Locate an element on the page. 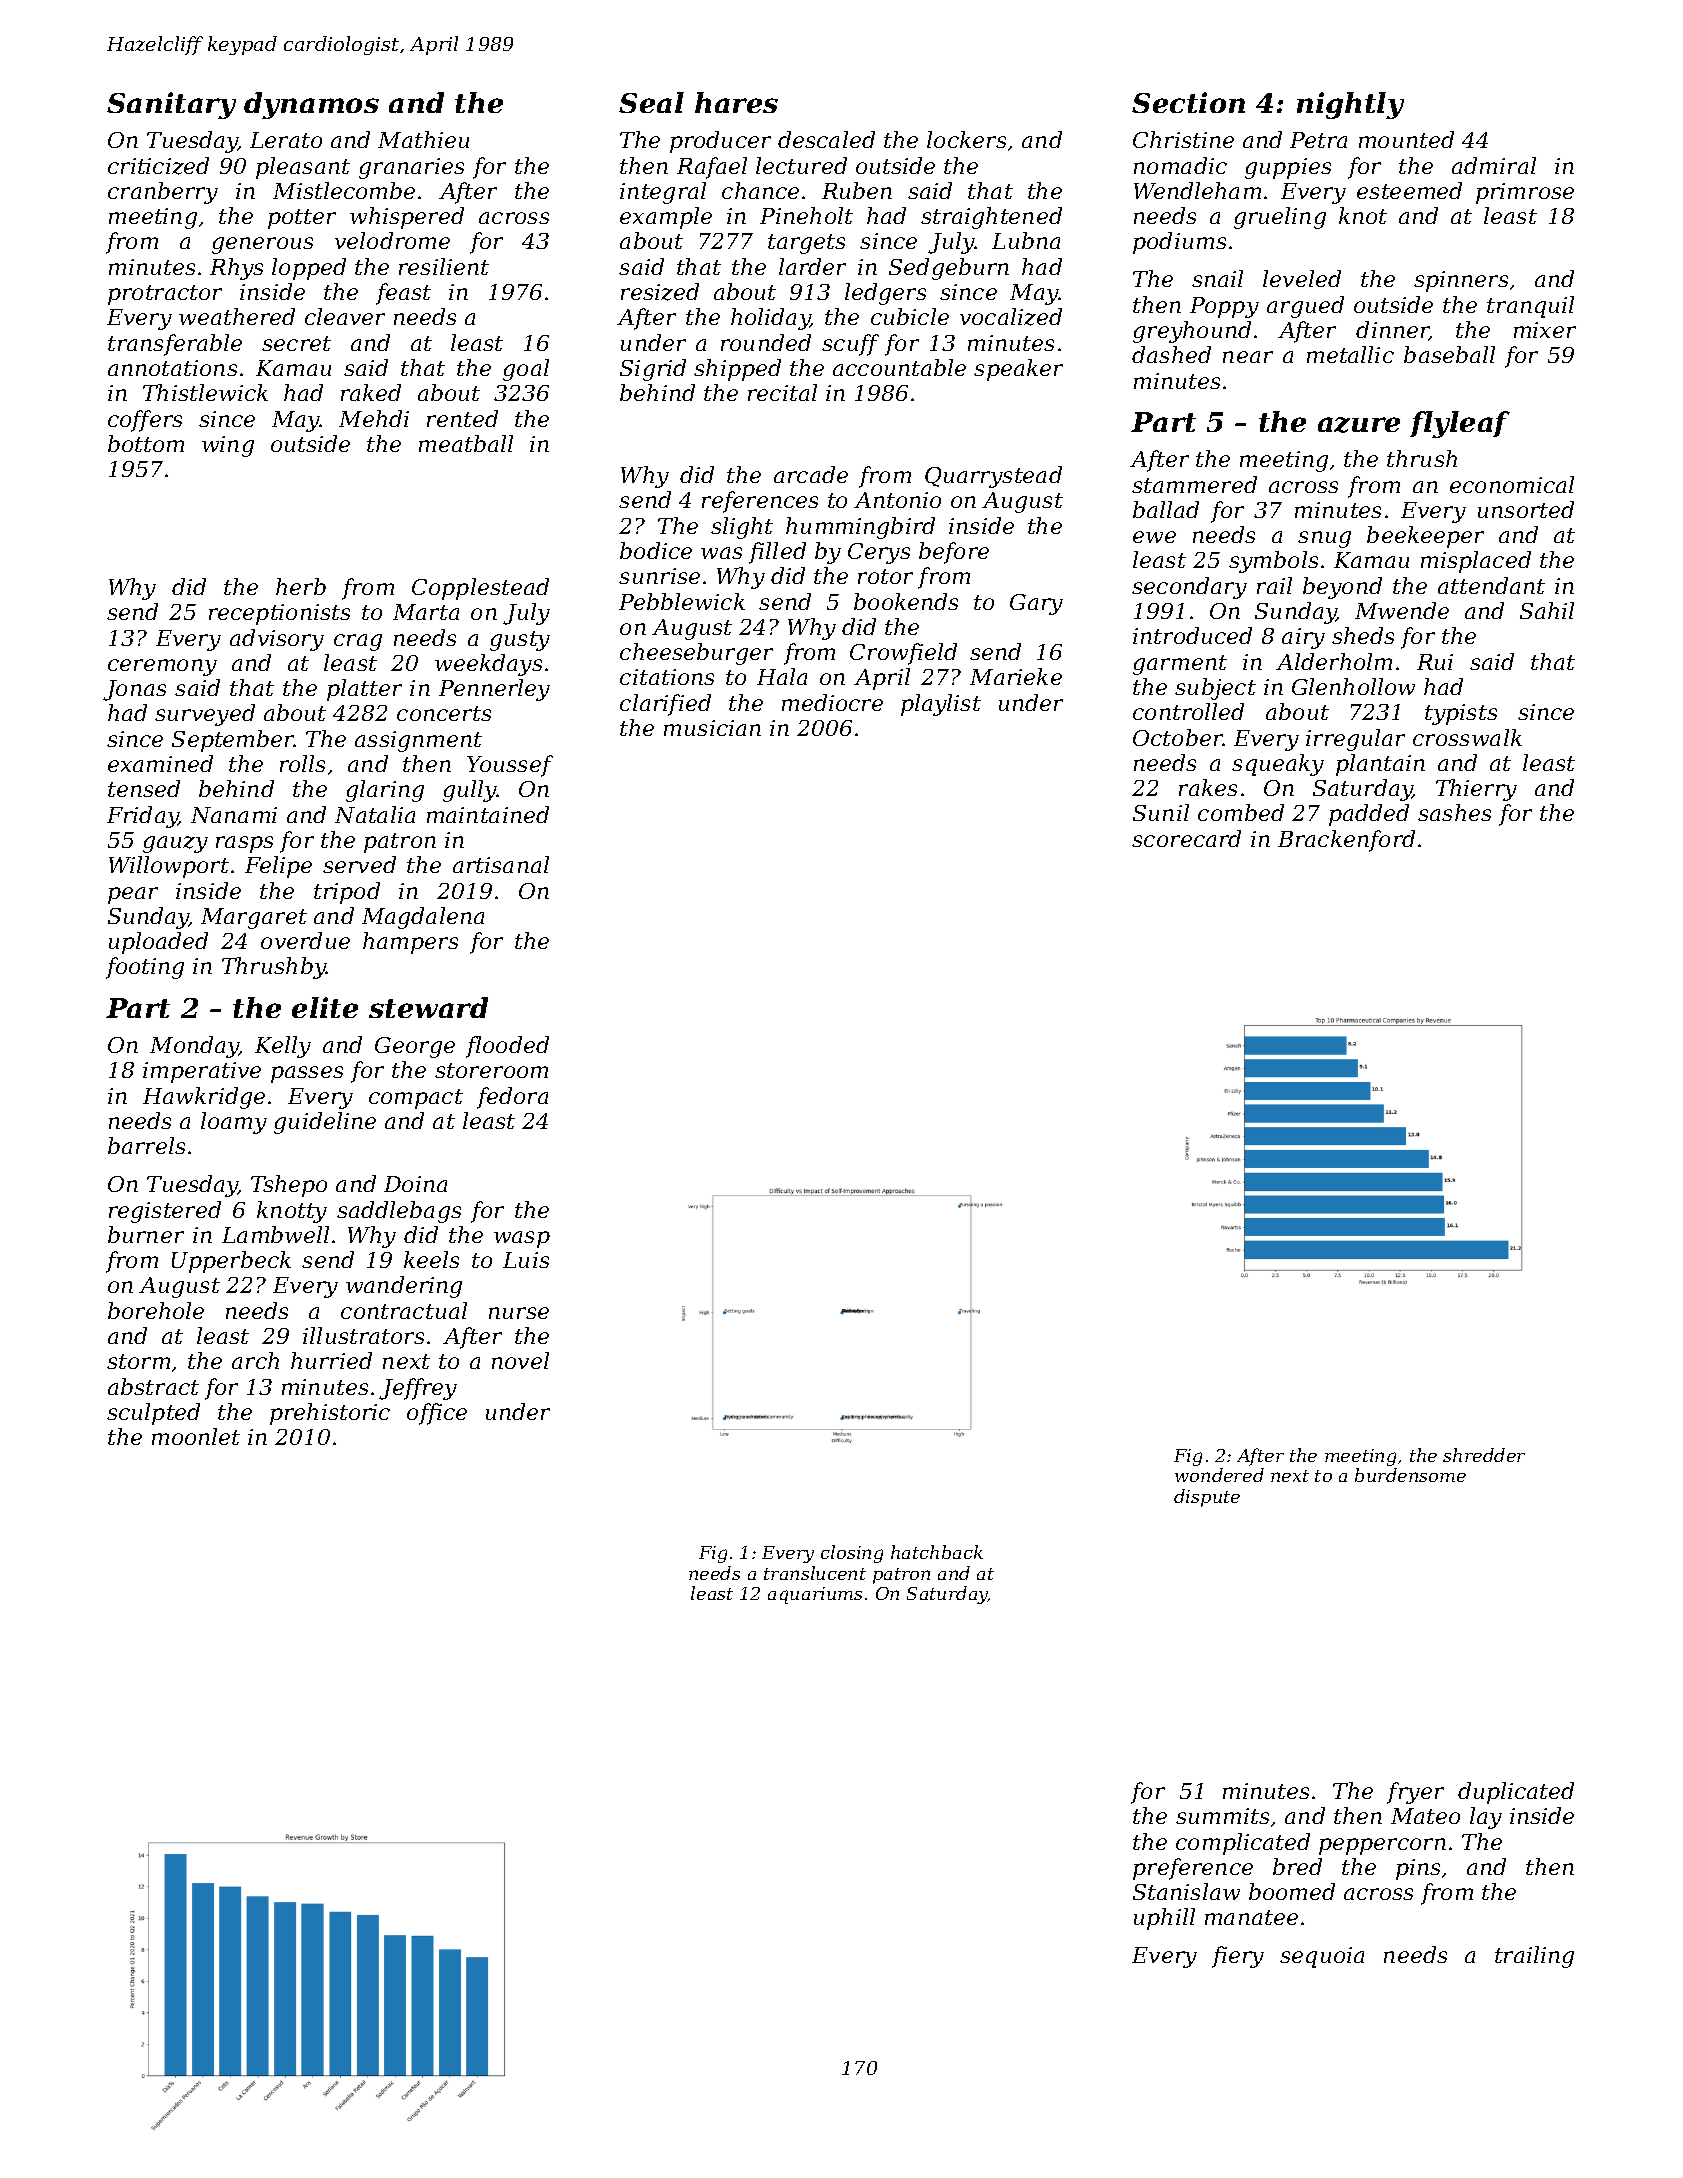 The height and width of the document is (2178, 1683). playlist is located at coordinates (941, 705).
